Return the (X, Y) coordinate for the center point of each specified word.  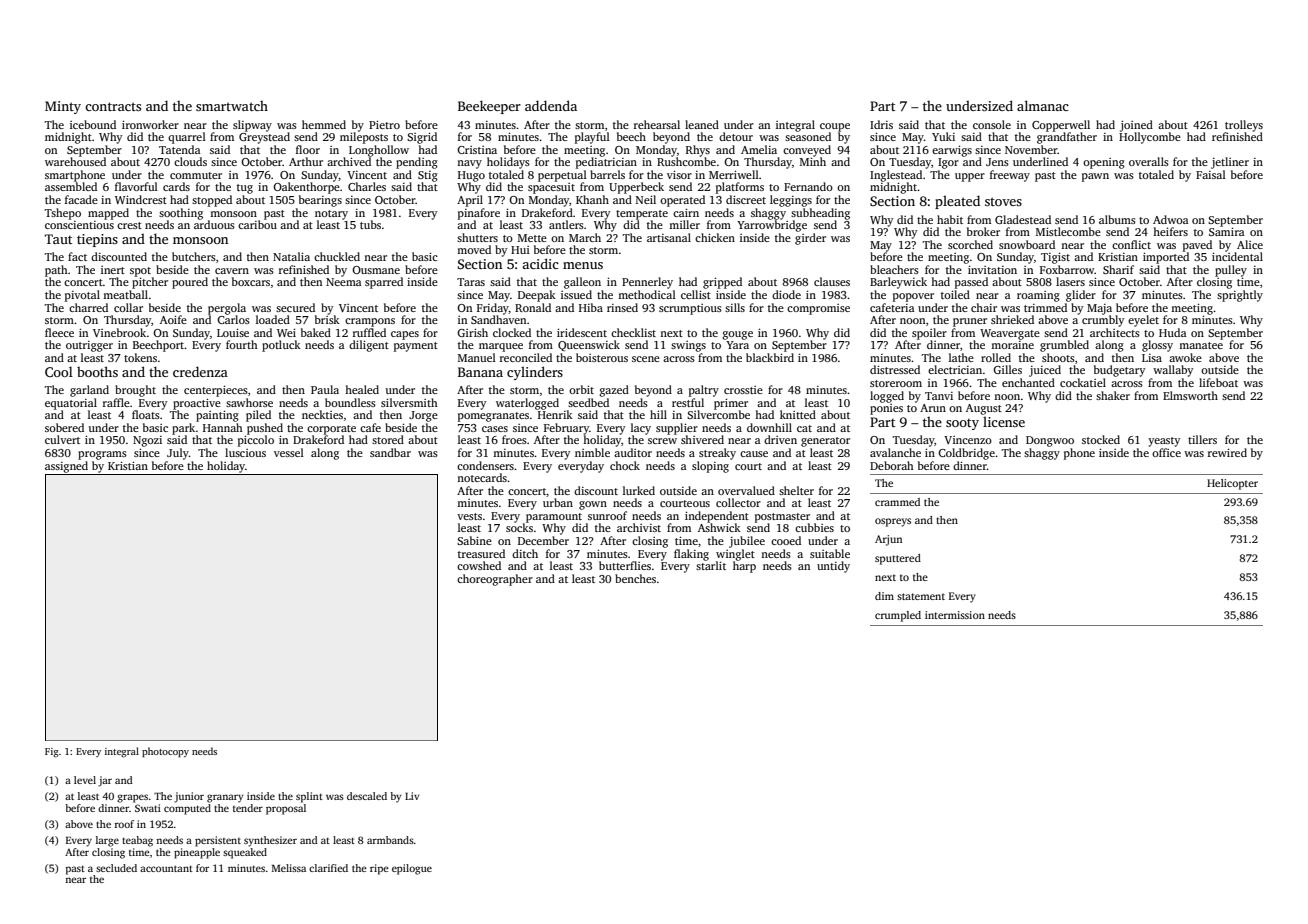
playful (592, 138)
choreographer (495, 580)
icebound (93, 124)
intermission (955, 615)
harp (744, 567)
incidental (1237, 256)
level (85, 780)
